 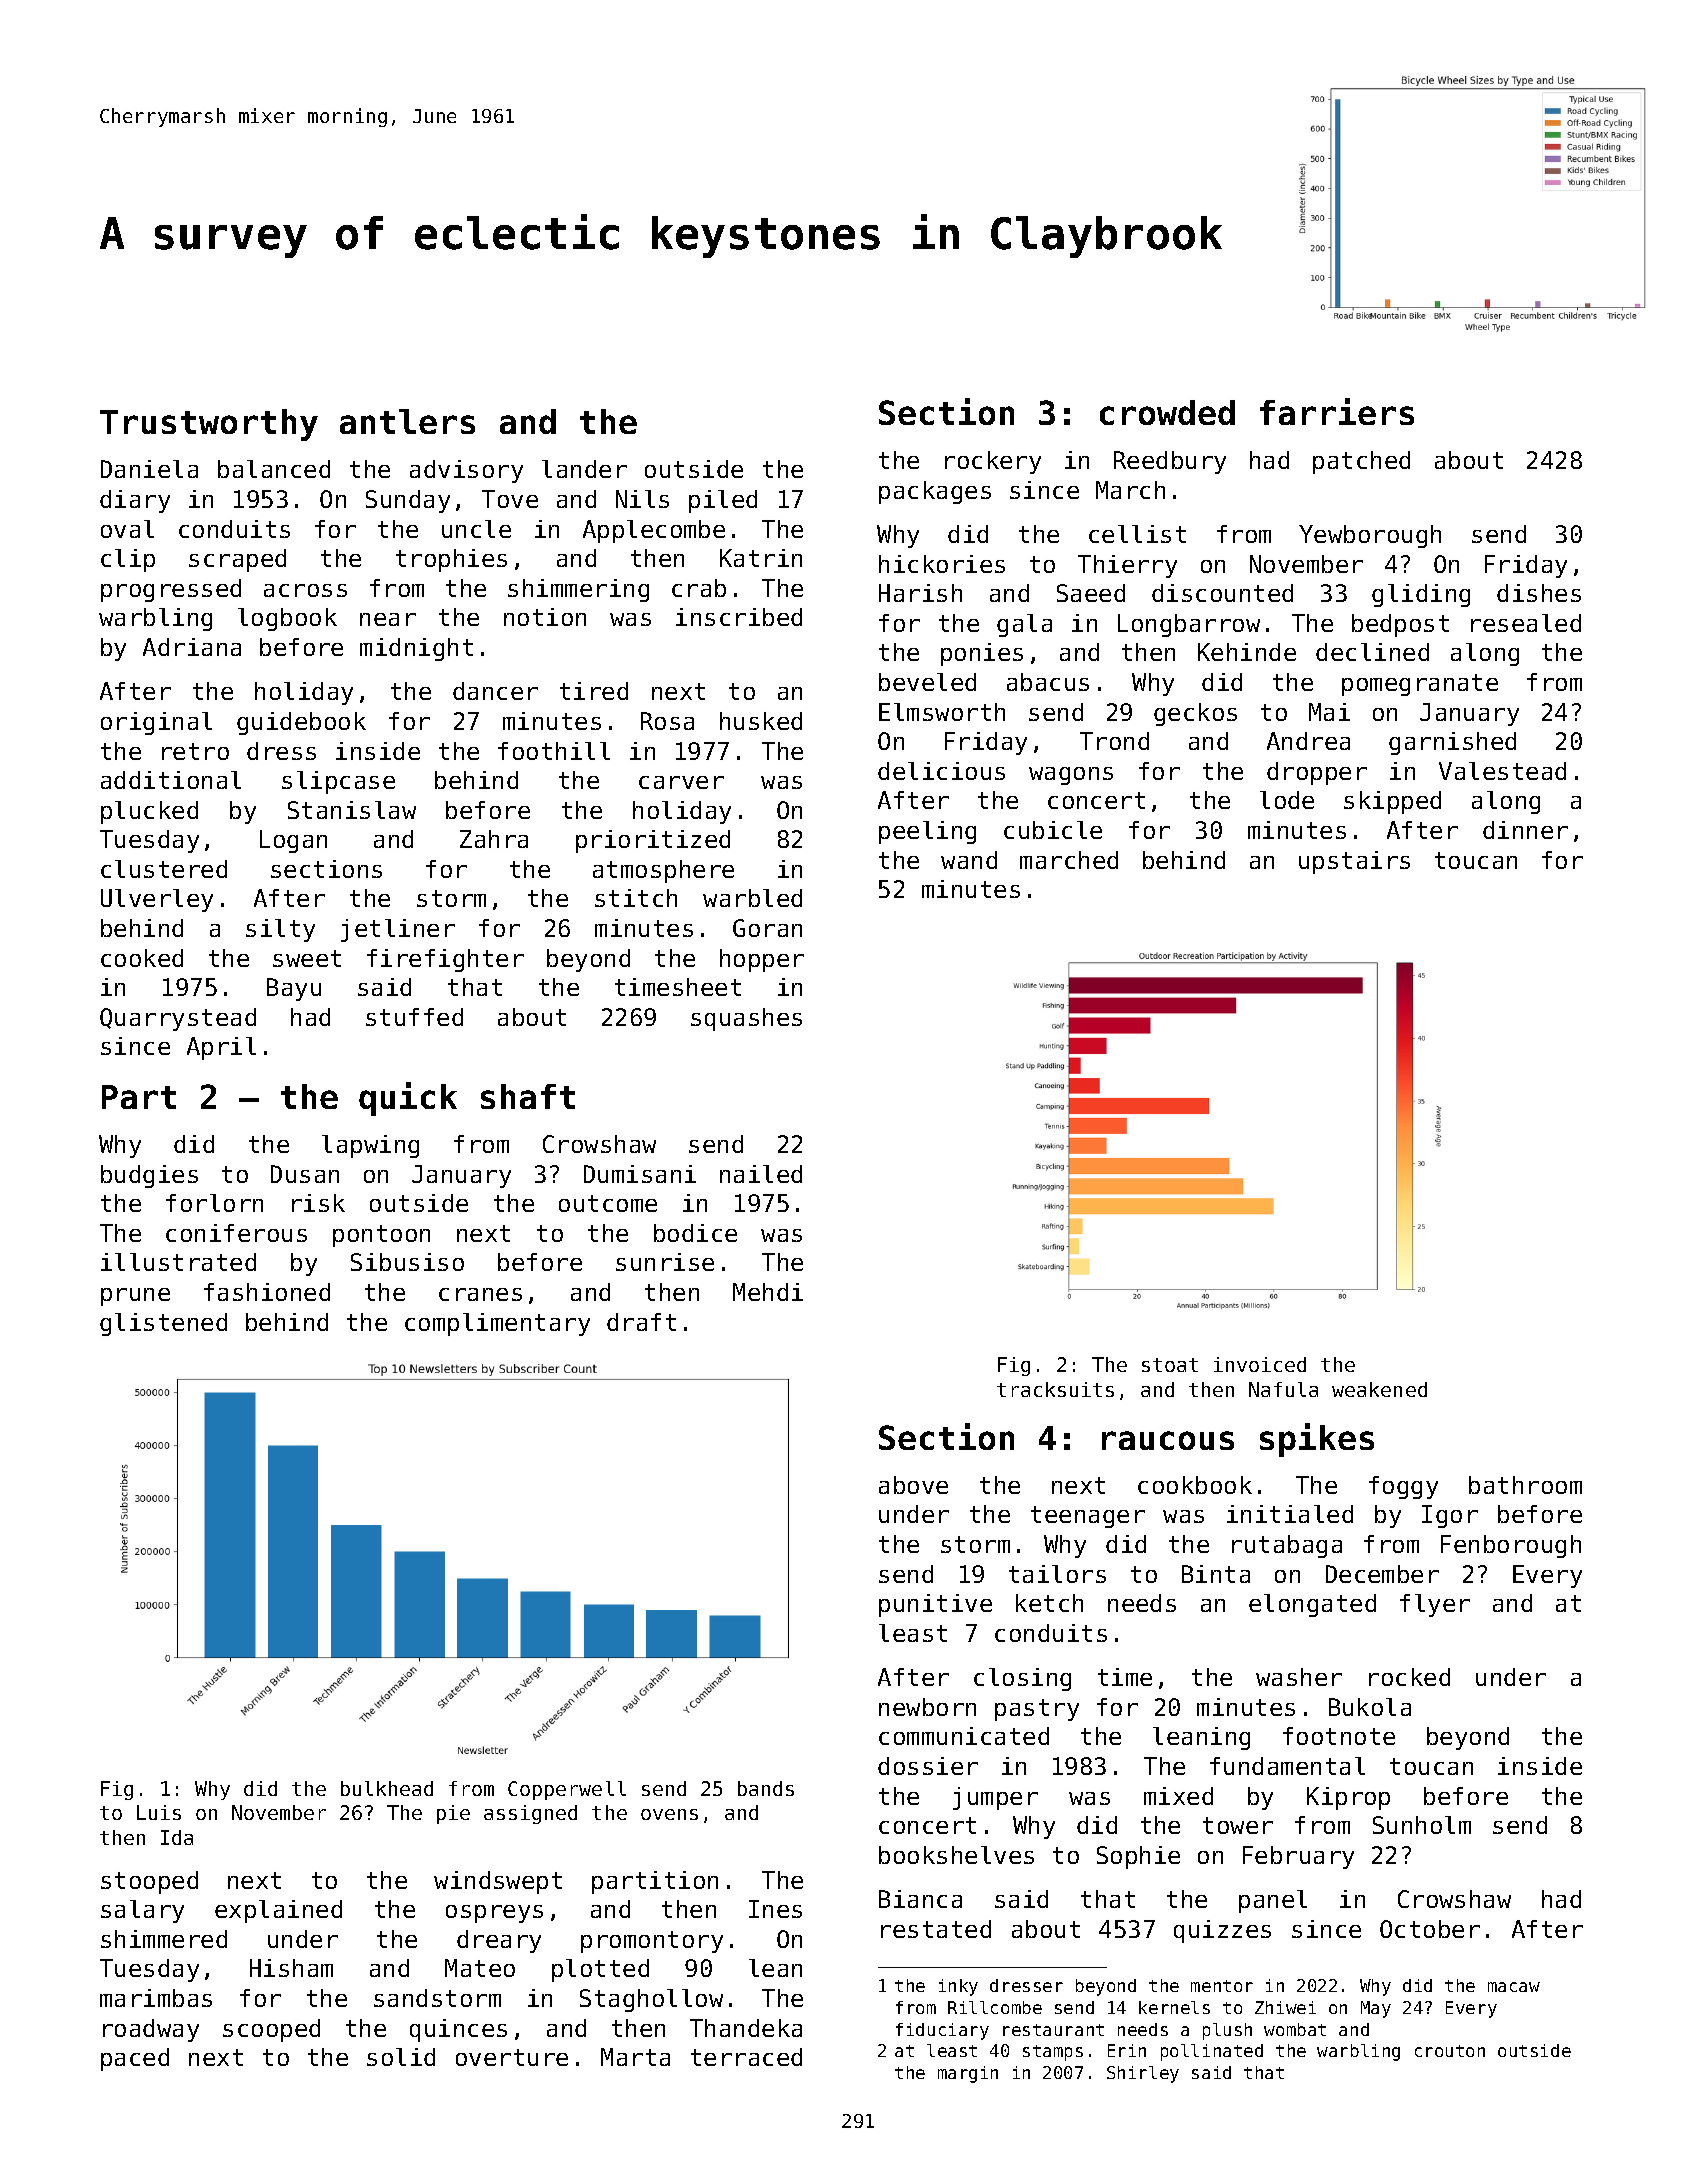 What do you see at coordinates (142, 958) in the image?
I see `cooked` at bounding box center [142, 958].
